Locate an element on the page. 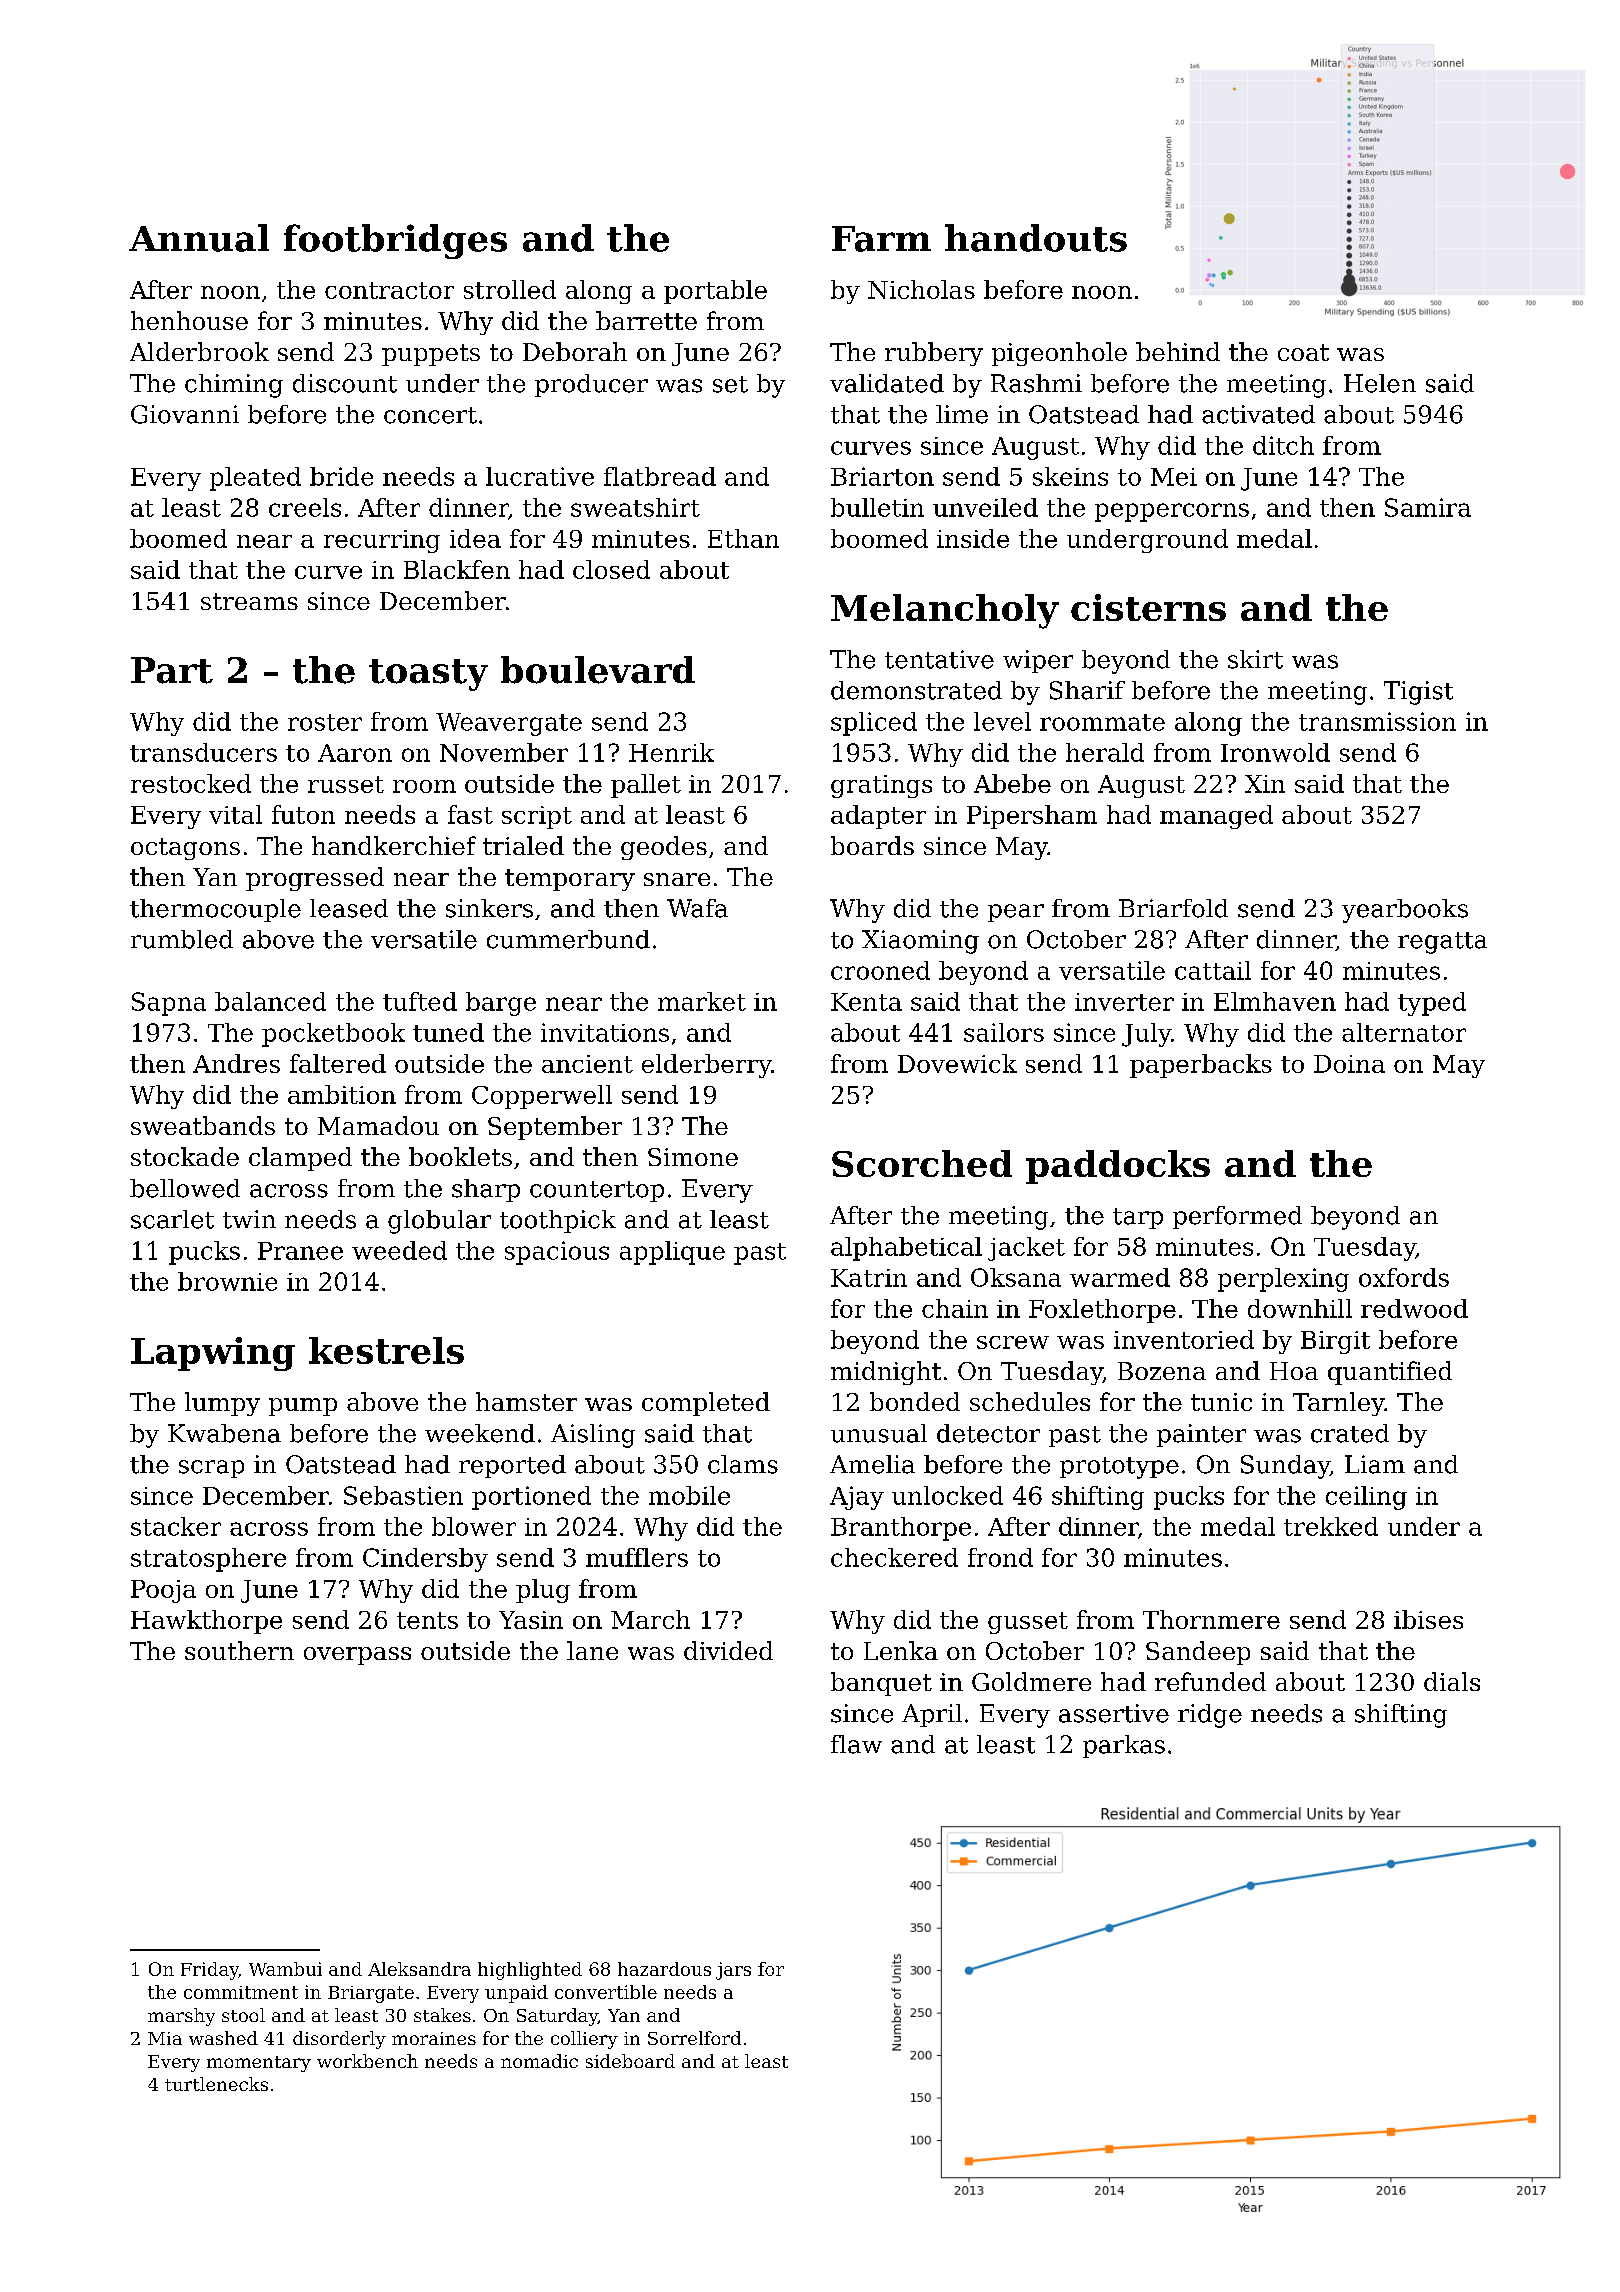 This image has width=1620, height=2292. coat is located at coordinates (1303, 352).
